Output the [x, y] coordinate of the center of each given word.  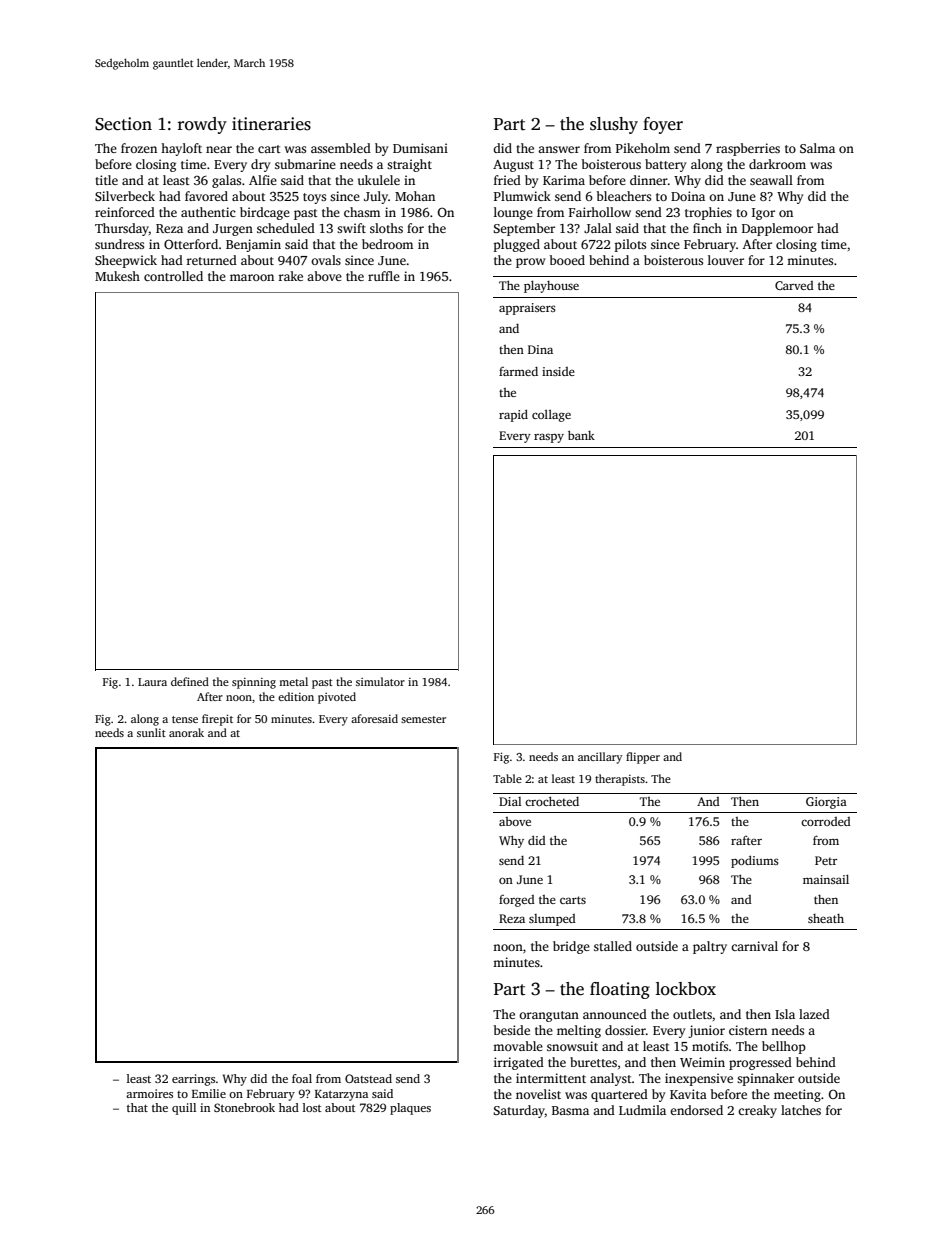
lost [312, 1107]
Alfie [263, 180]
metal [293, 681]
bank [581, 435]
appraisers [527, 309]
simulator [380, 681]
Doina [688, 196]
